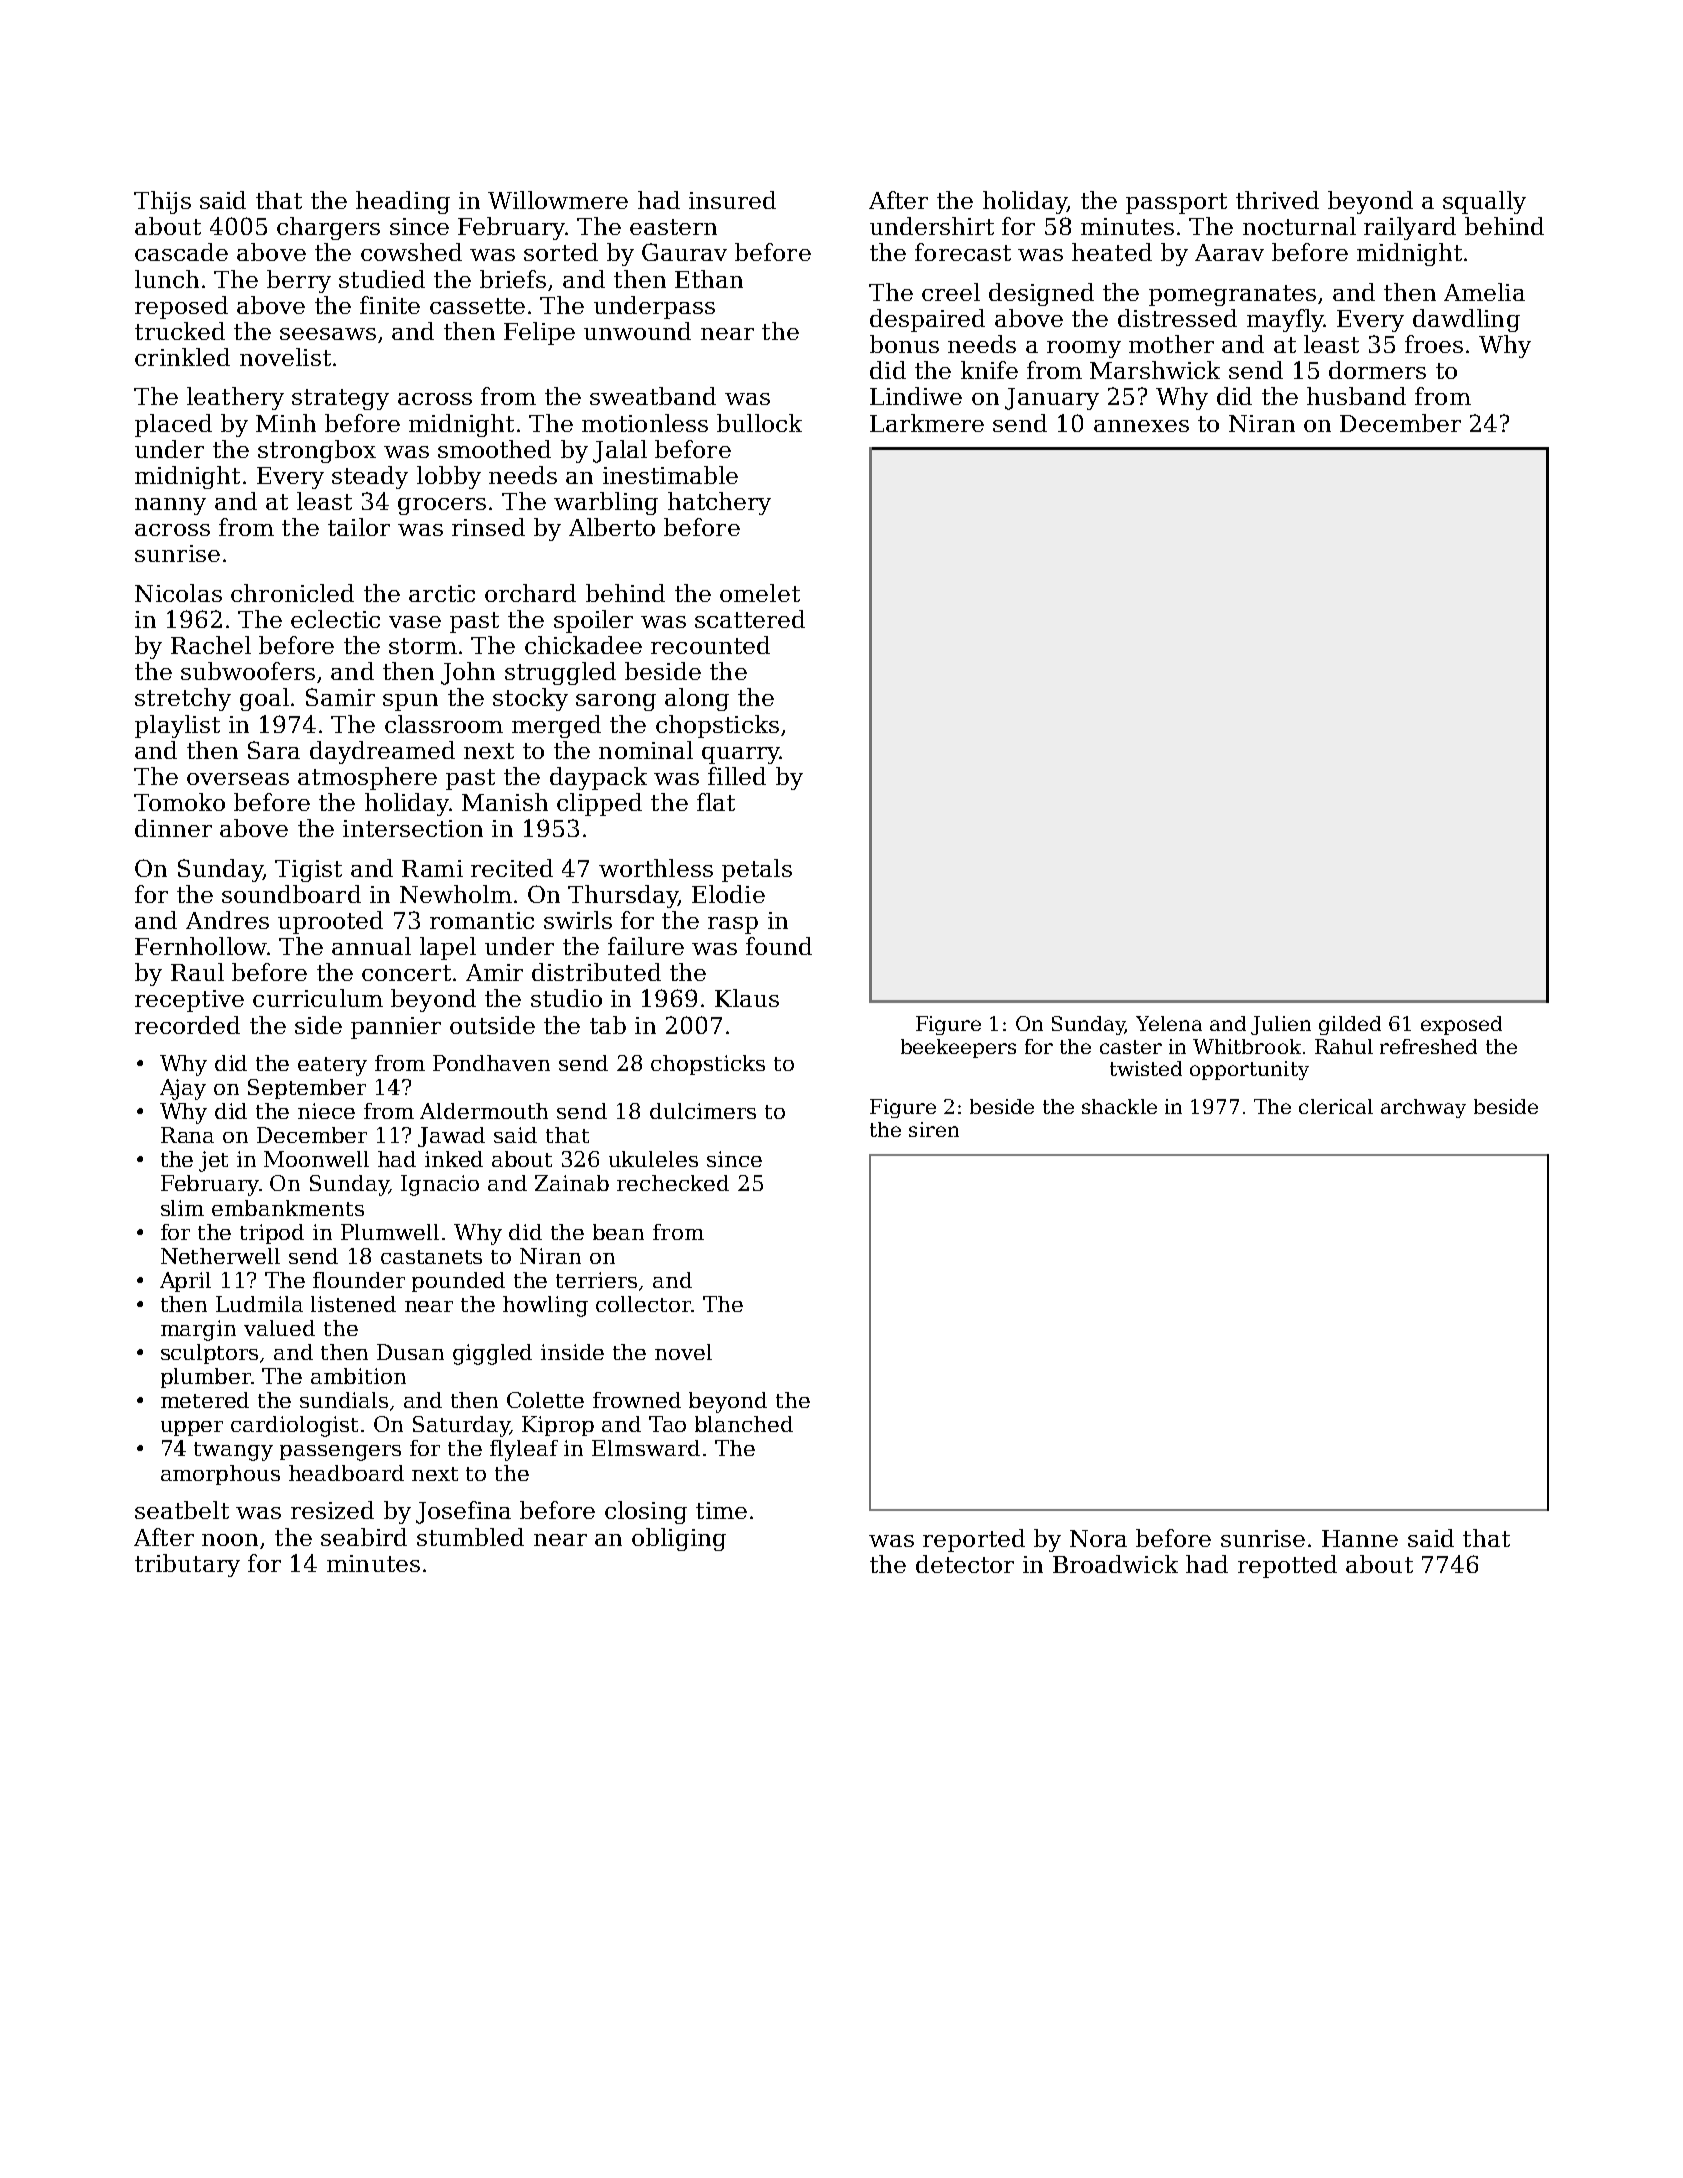 Image resolution: width=1683 pixels, height=2178 pixels. I want to click on siren, so click(934, 1129).
